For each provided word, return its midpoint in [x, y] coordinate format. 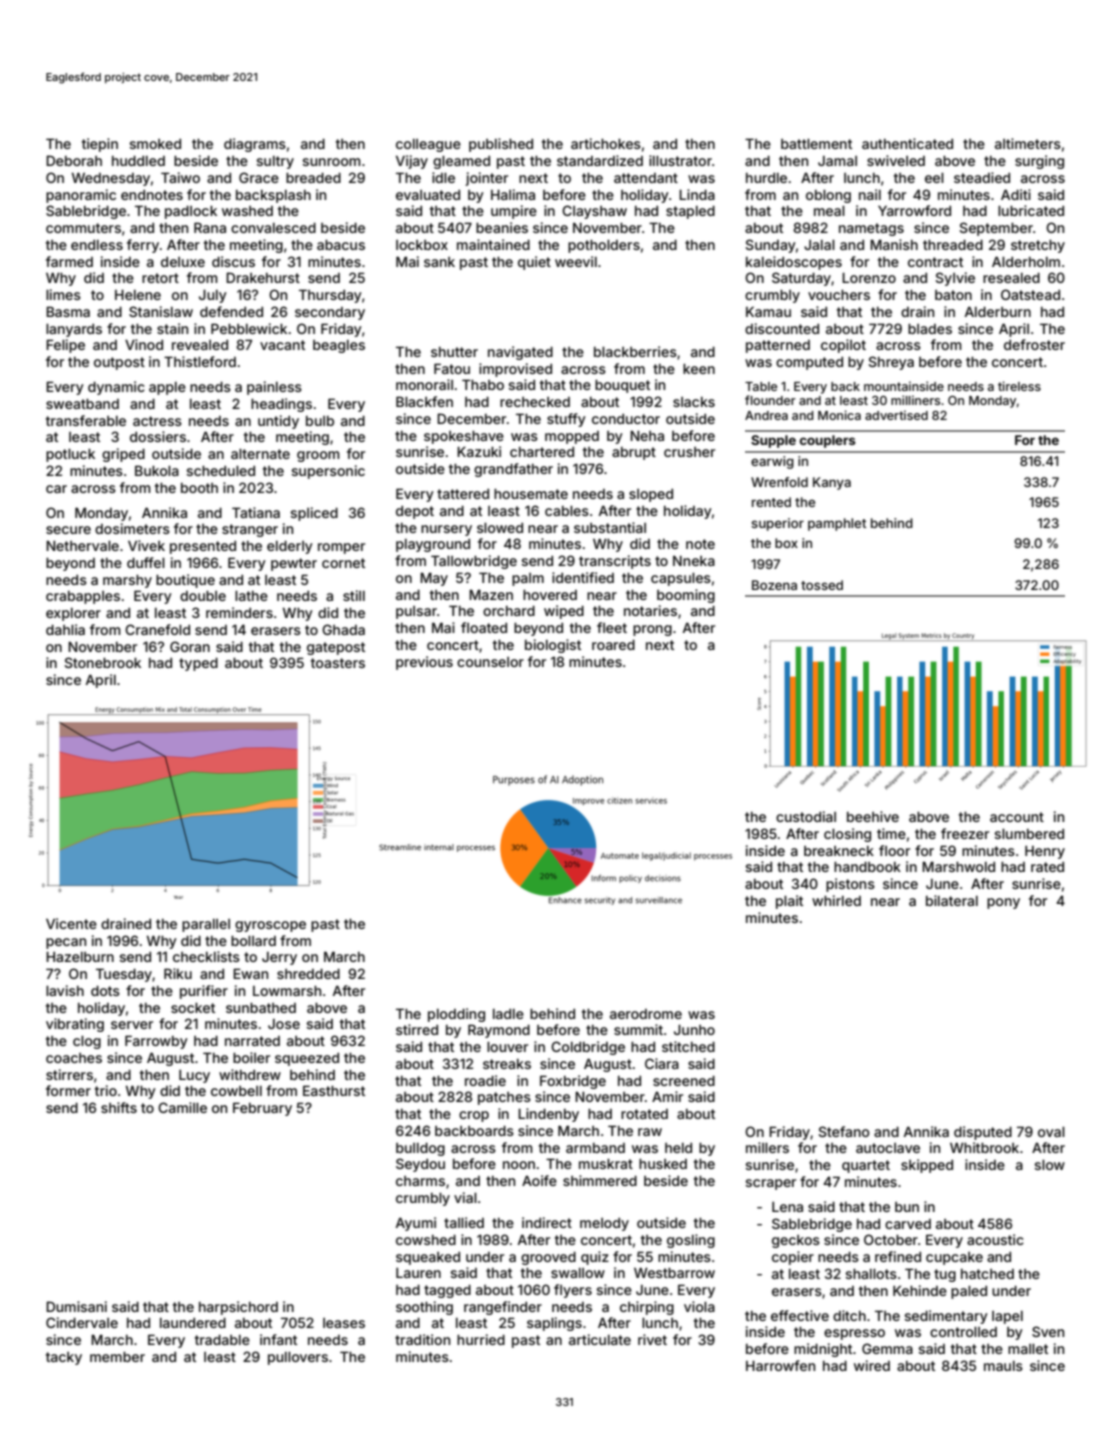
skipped [927, 1166]
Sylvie [955, 279]
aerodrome [646, 1014]
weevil [576, 261]
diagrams [255, 145]
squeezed [307, 1059]
